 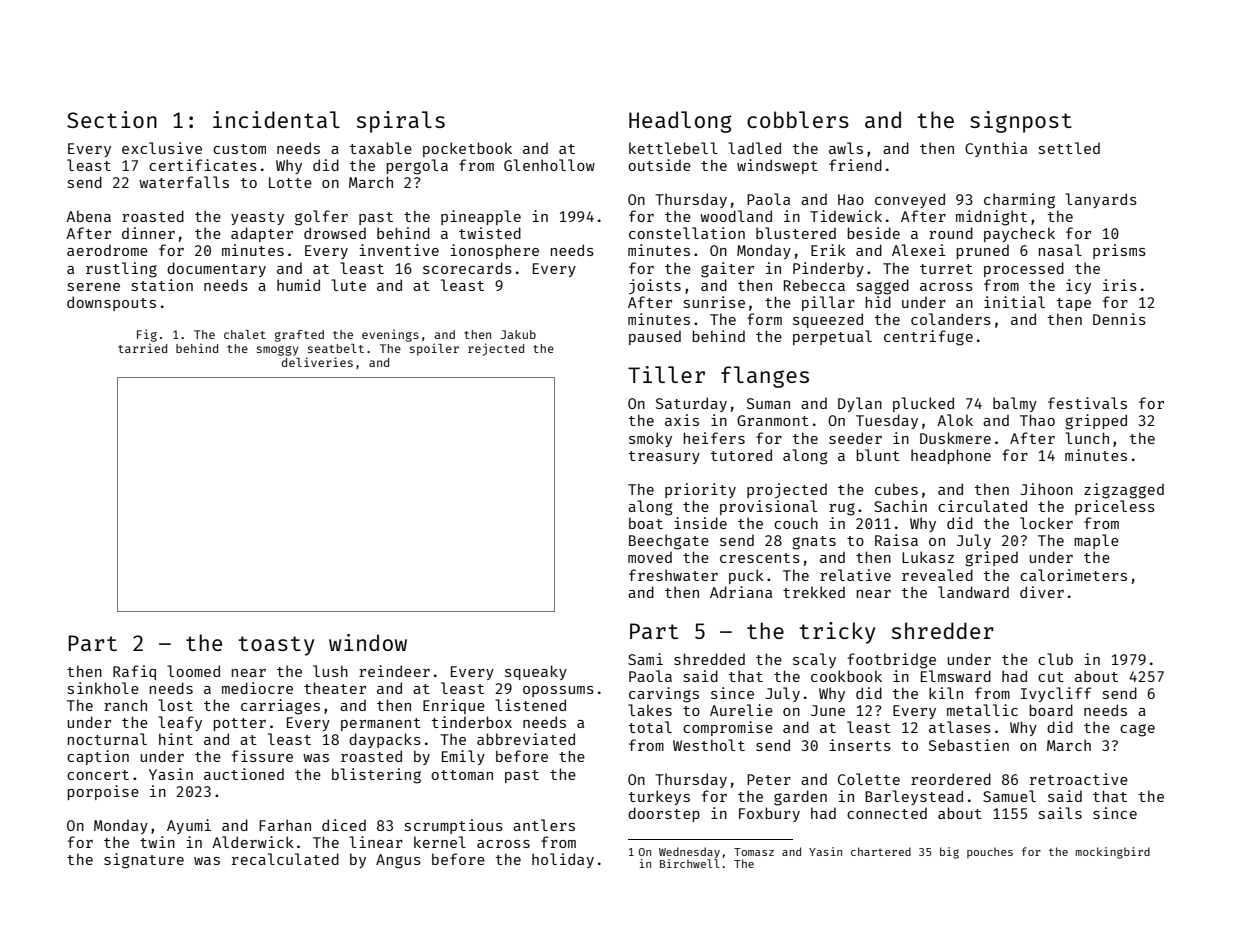 What do you see at coordinates (401, 122) in the page?
I see `spirals` at bounding box center [401, 122].
